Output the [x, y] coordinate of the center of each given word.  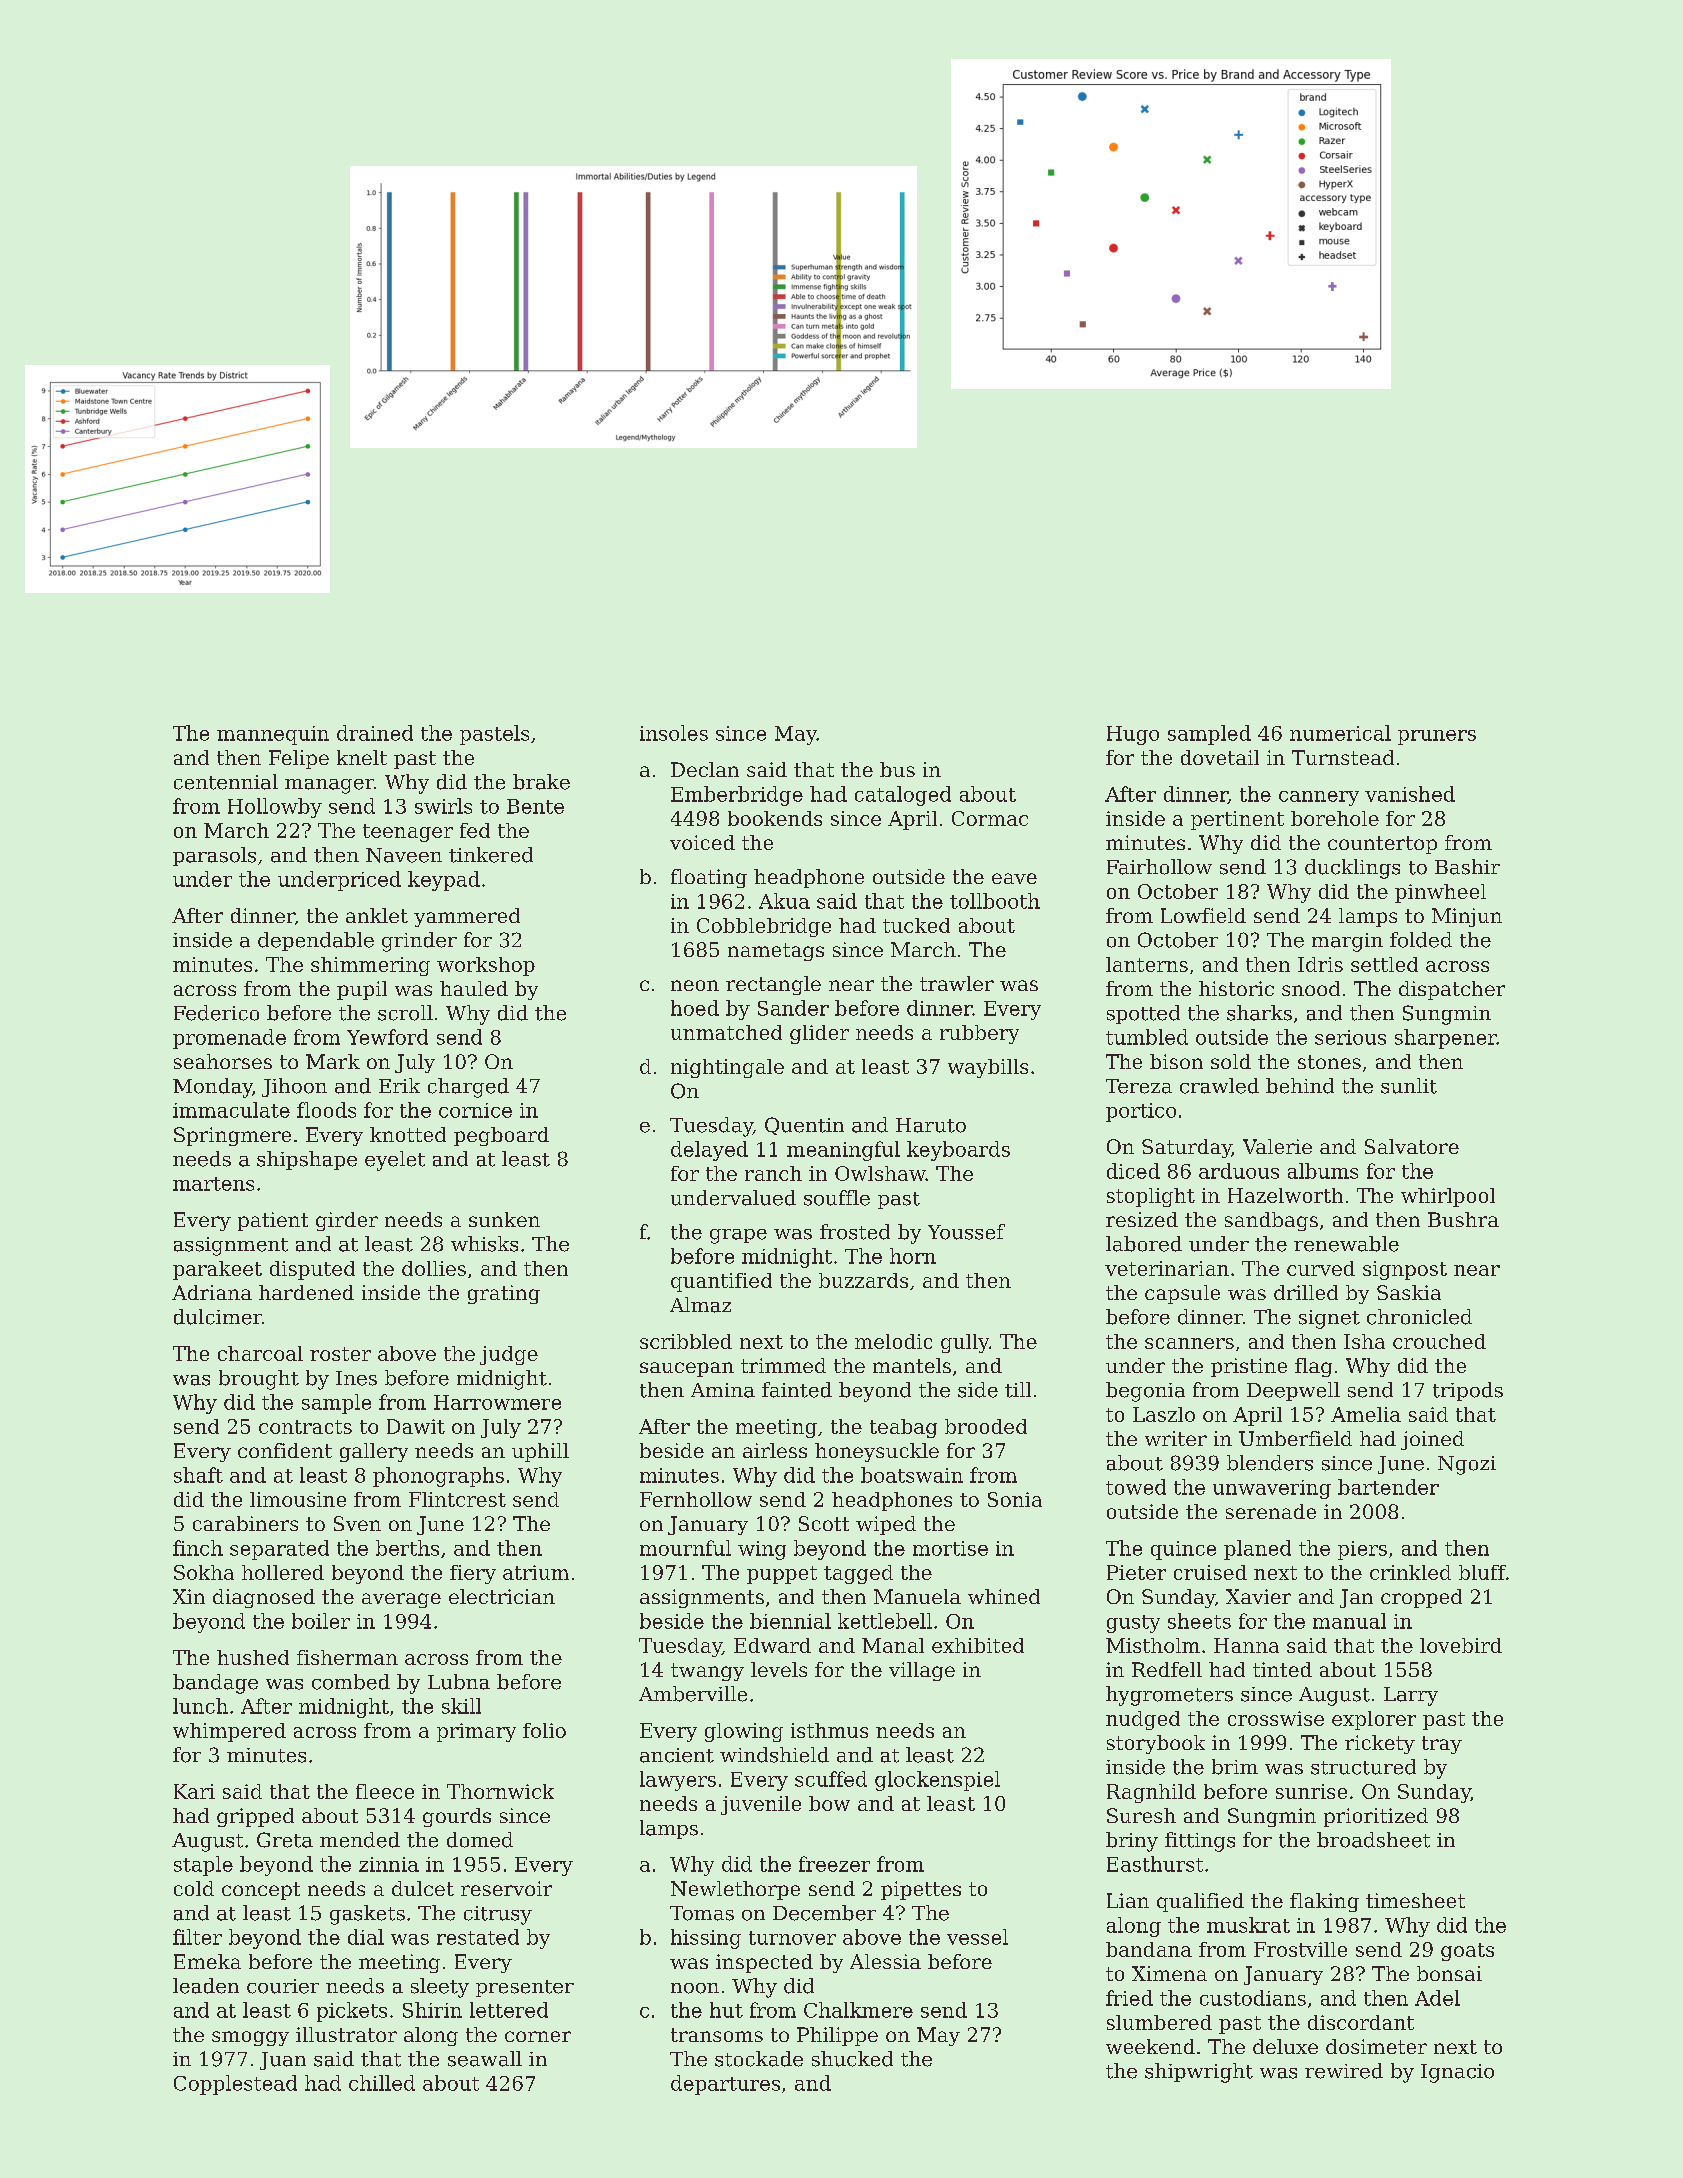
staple [203, 1866]
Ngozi [1467, 1465]
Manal [893, 1645]
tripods [1468, 1391]
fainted [797, 1390]
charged [468, 1088]
